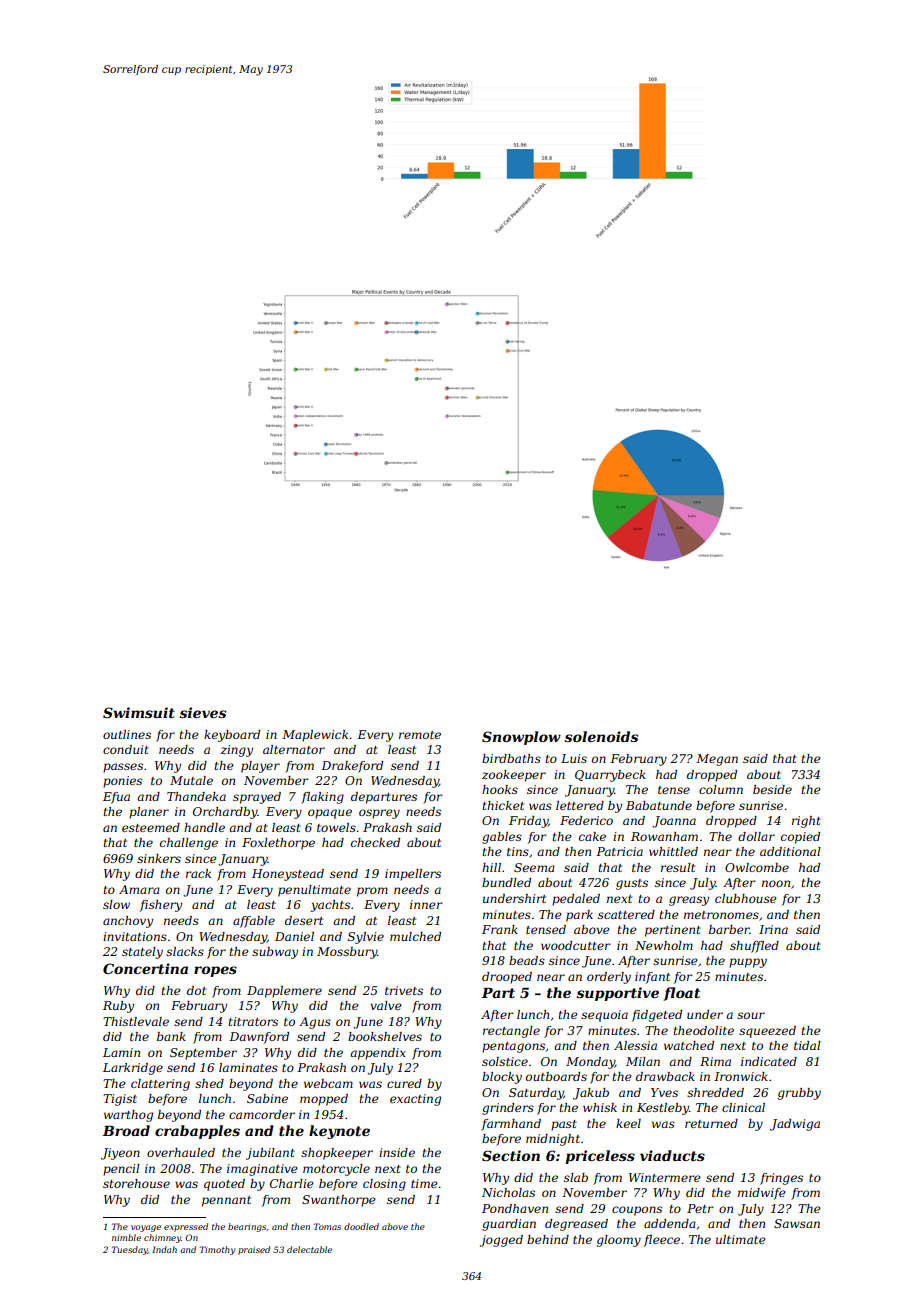 The height and width of the image is (1308, 924). What do you see at coordinates (217, 1250) in the image?
I see `Timothy` at bounding box center [217, 1250].
